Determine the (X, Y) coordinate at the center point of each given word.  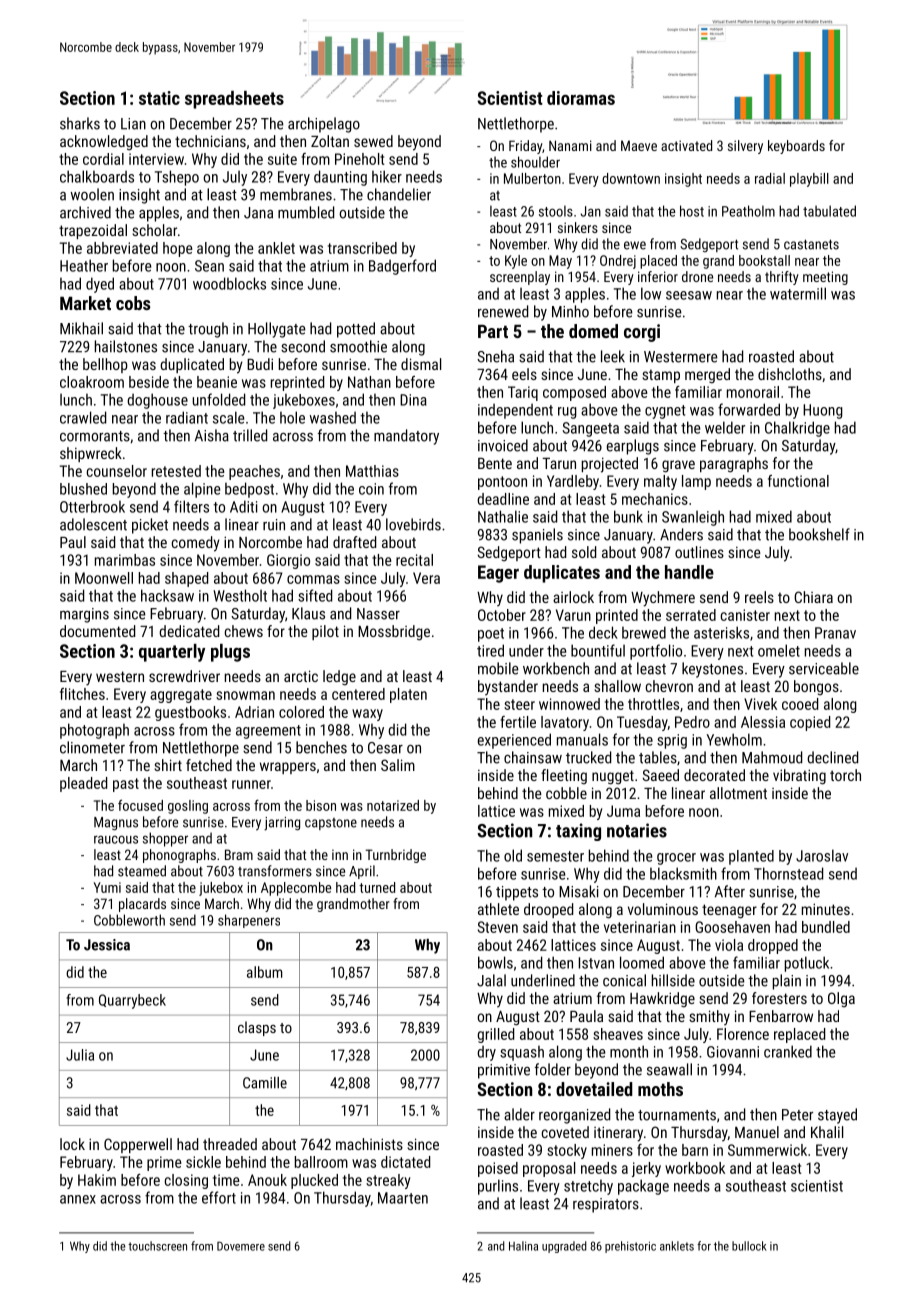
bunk (628, 516)
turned (377, 887)
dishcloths (790, 374)
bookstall (764, 260)
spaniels (537, 536)
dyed (100, 285)
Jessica (107, 945)
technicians (210, 141)
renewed (503, 311)
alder (519, 1114)
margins (84, 615)
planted (751, 857)
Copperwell (138, 1145)
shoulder (535, 162)
